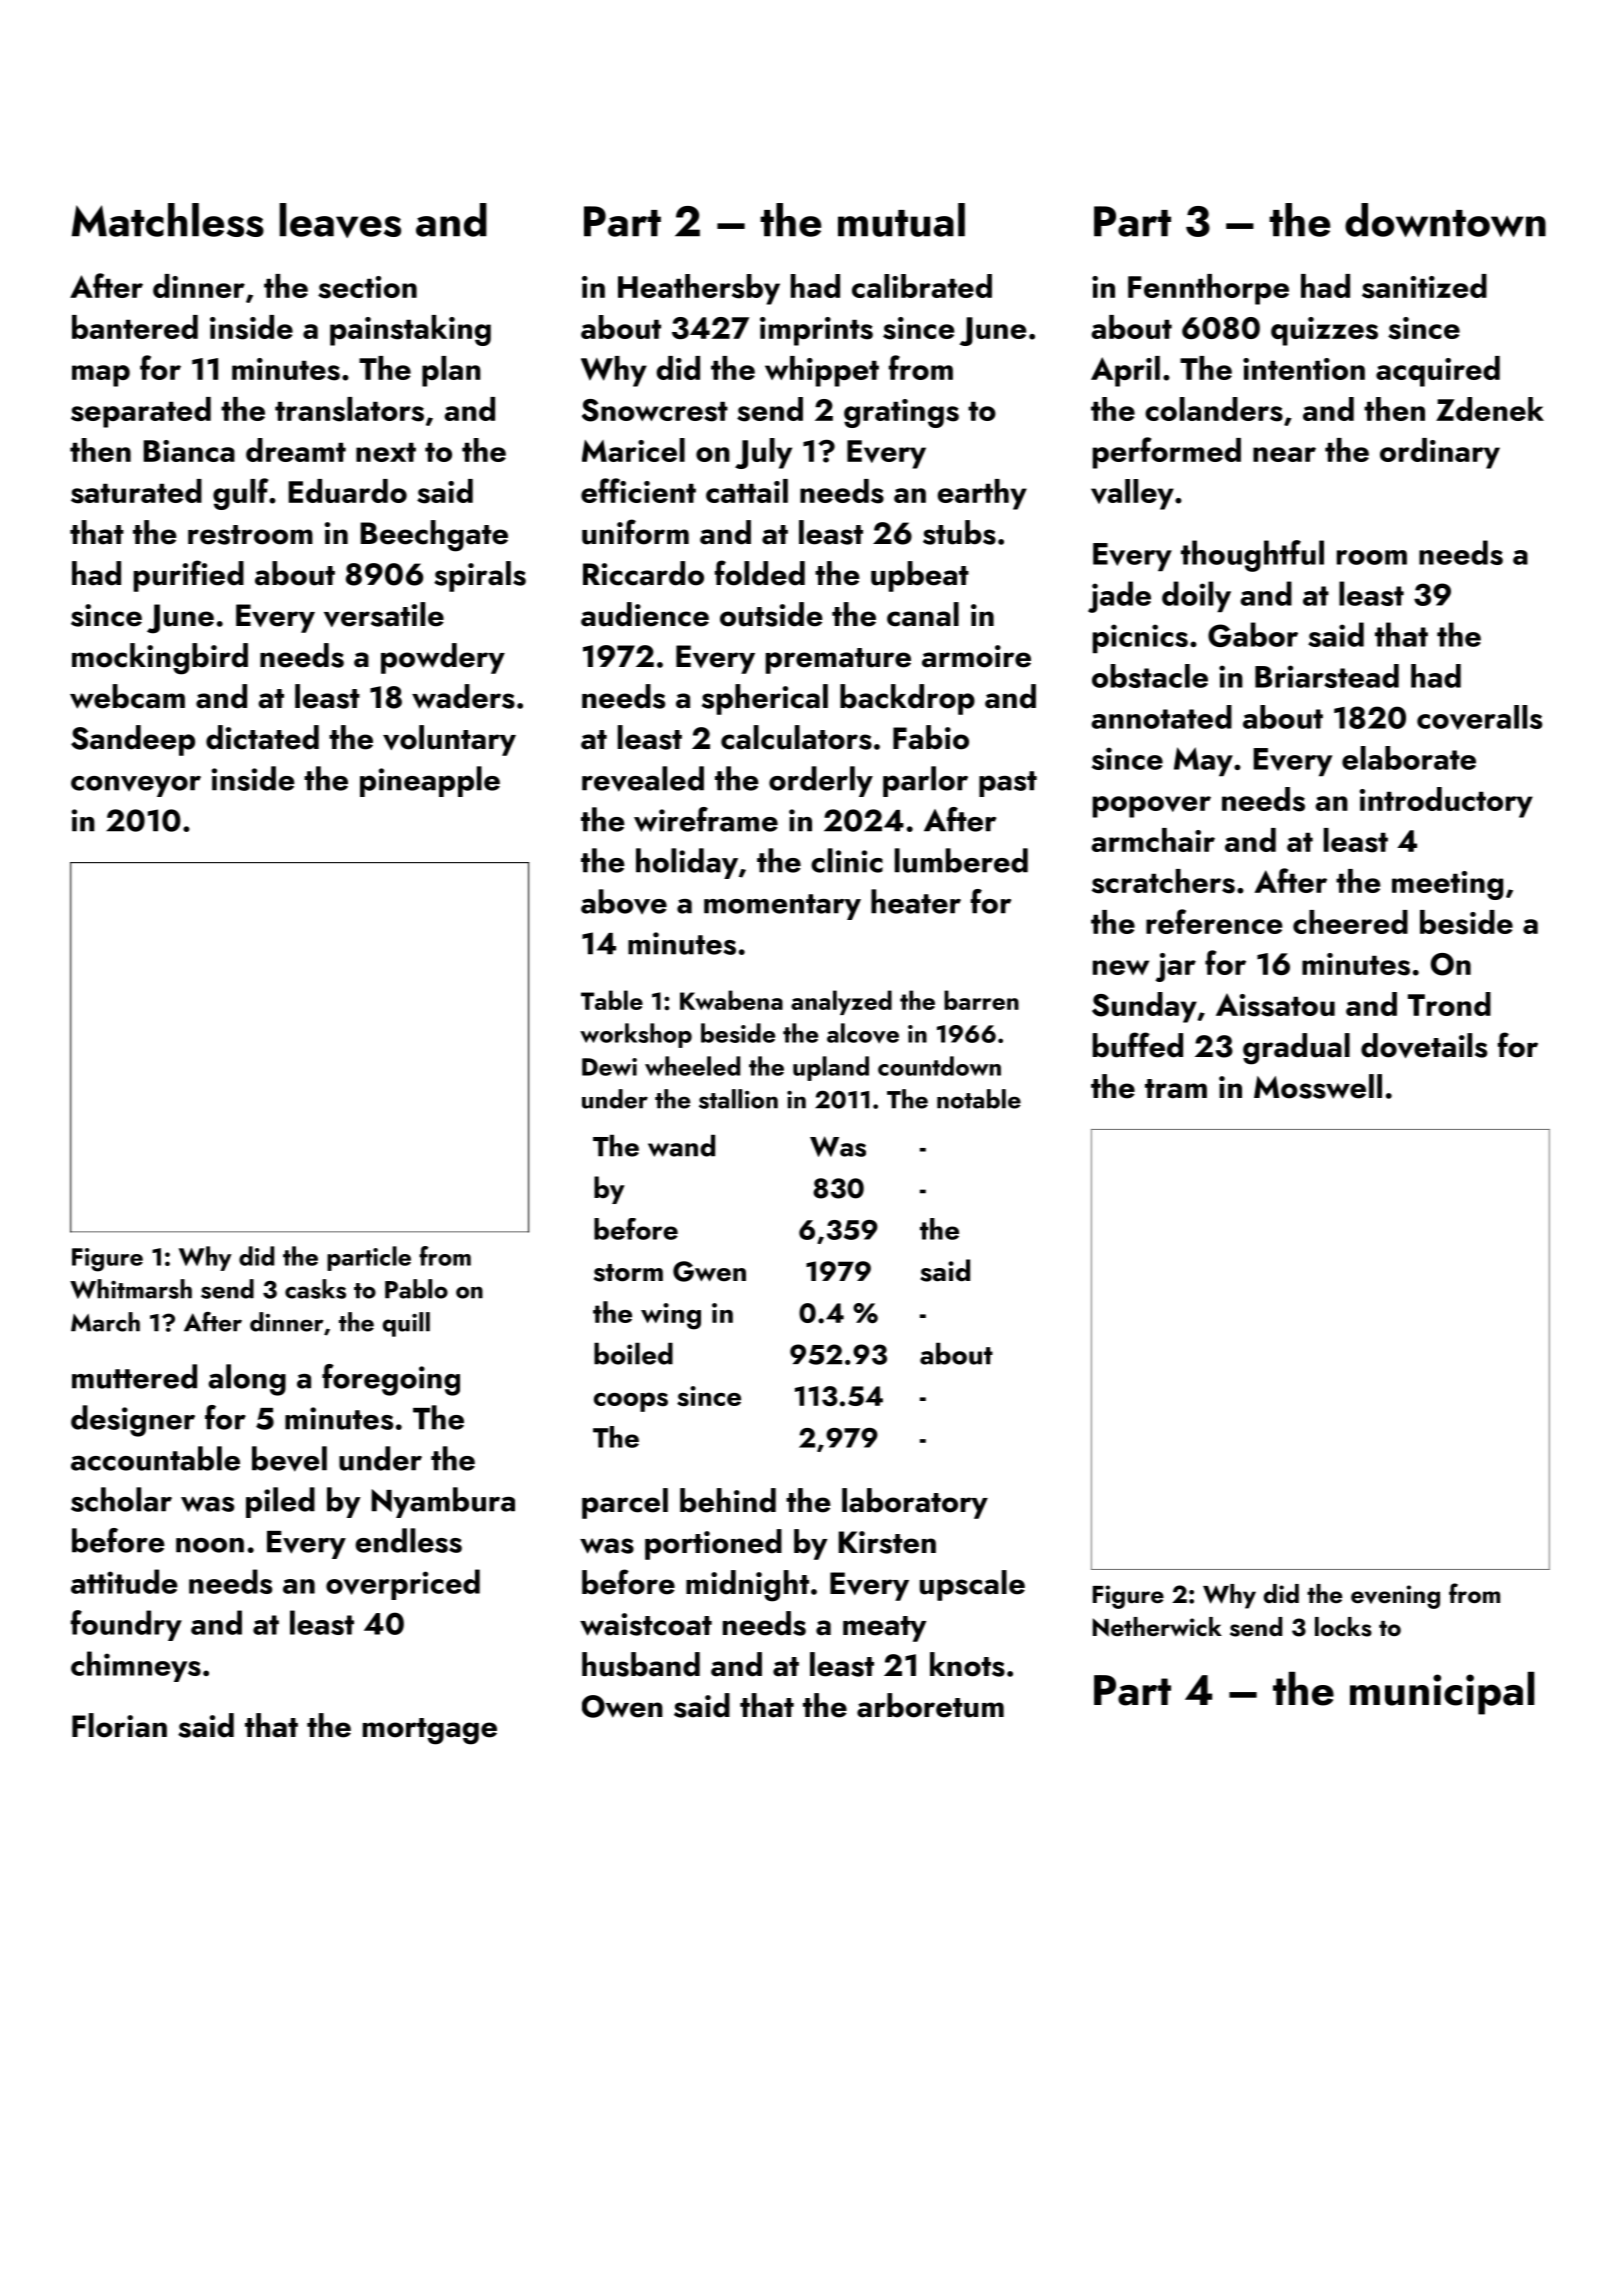 This document has width=1620, height=2292. I want to click on foundry, so click(126, 1625).
